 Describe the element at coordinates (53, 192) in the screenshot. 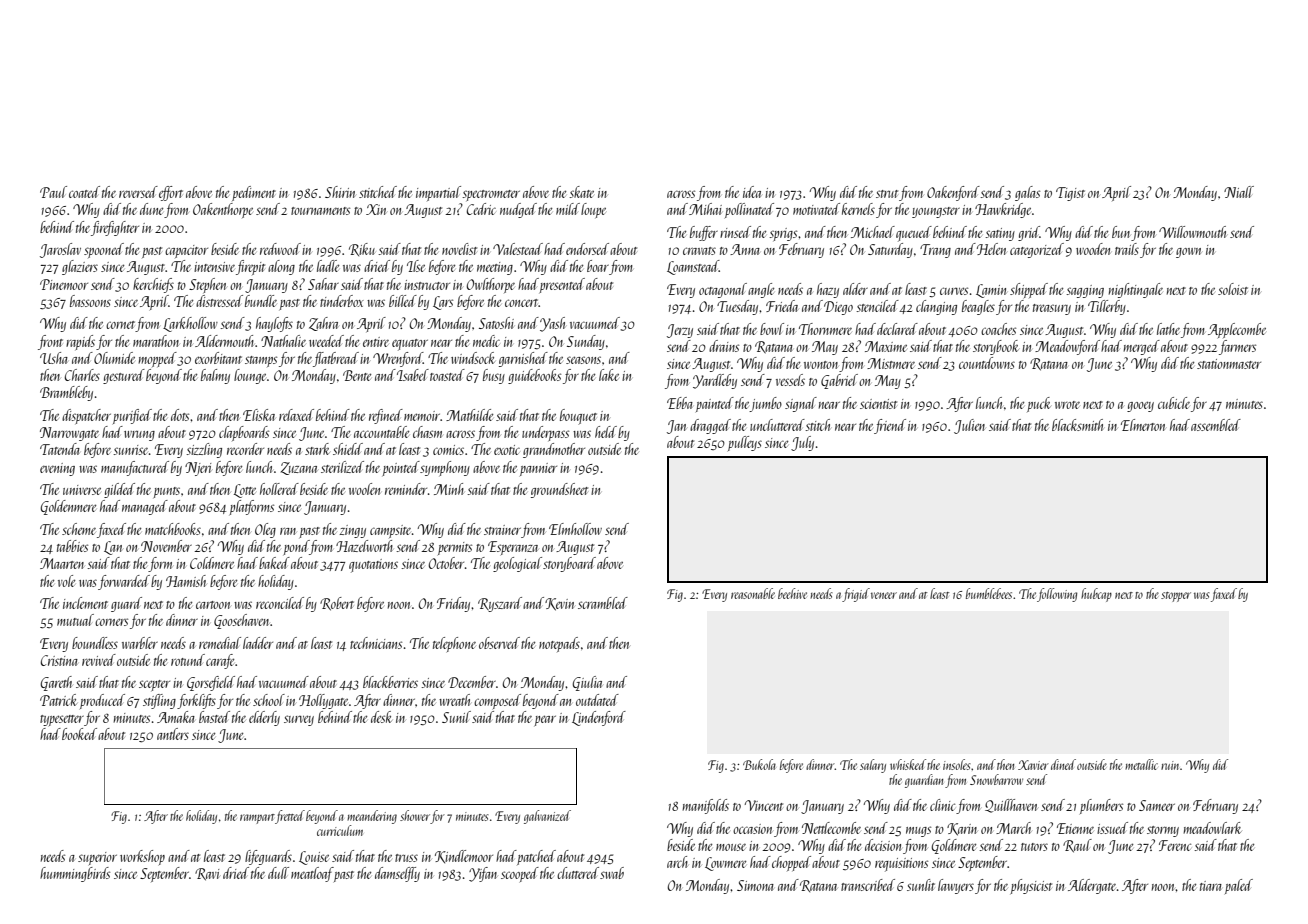

I see `Paul` at that location.
